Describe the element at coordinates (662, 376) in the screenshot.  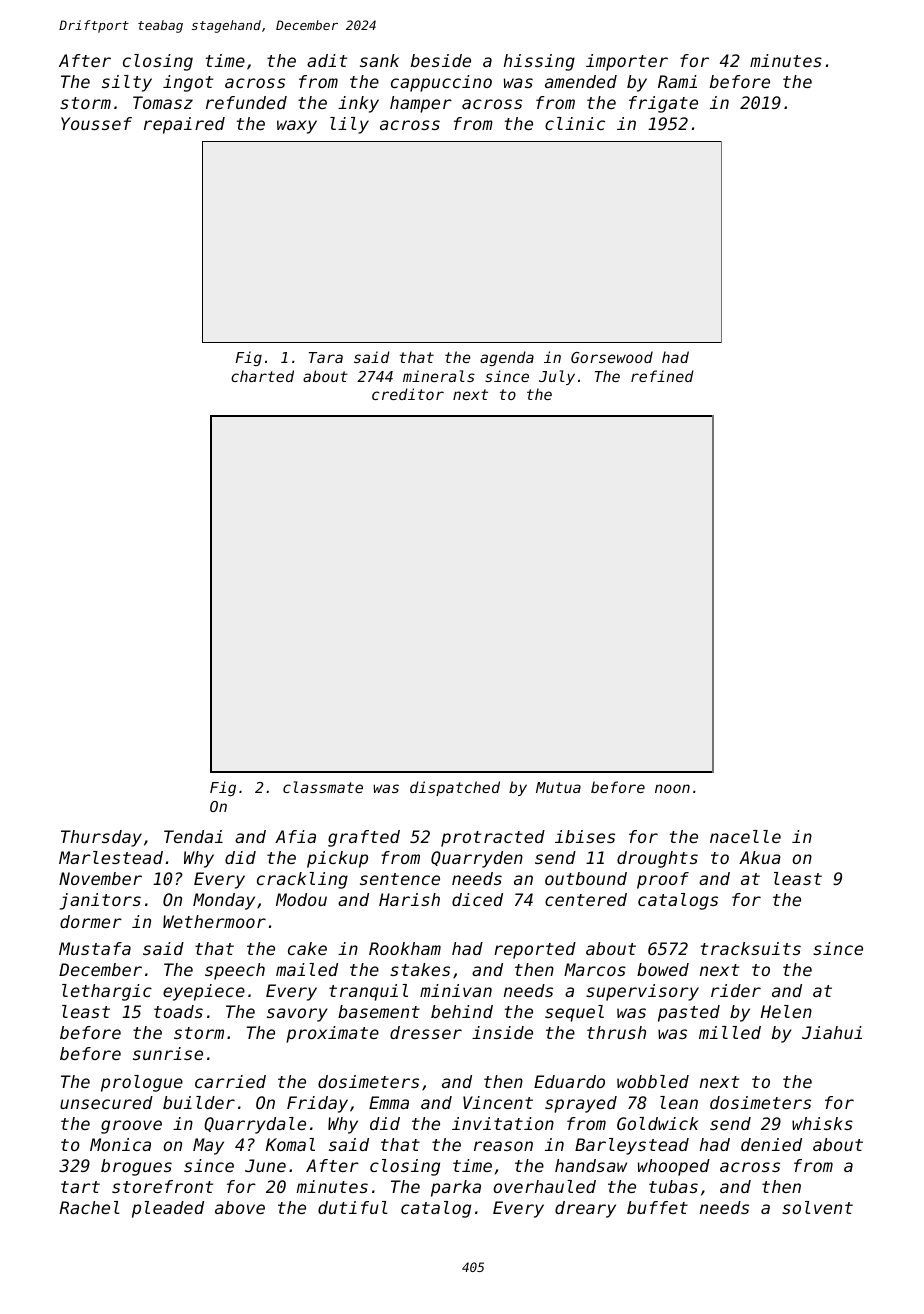
I see `refined` at that location.
